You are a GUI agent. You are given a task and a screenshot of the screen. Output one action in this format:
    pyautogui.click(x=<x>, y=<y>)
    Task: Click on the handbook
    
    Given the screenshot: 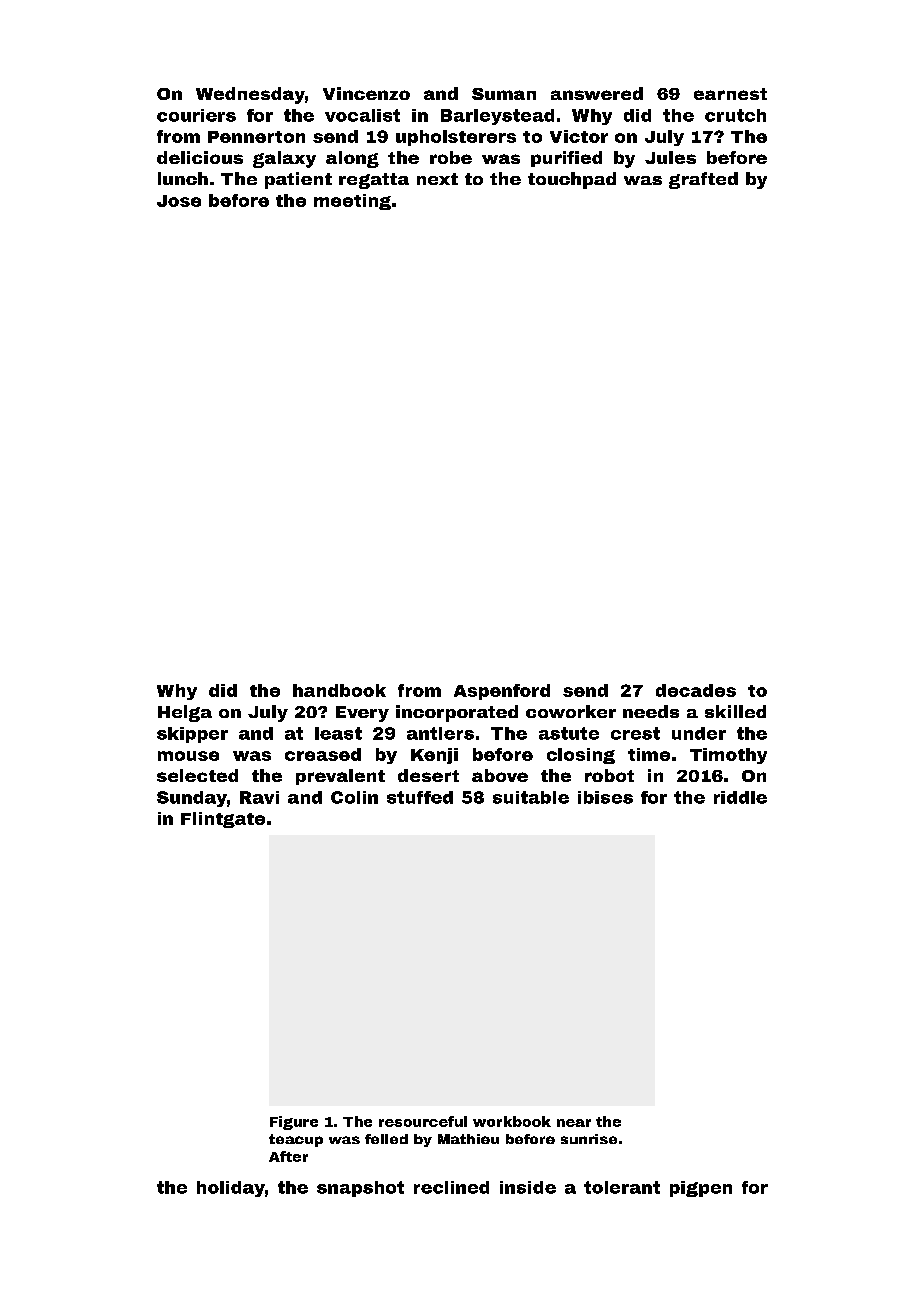 What is the action you would take?
    pyautogui.click(x=339, y=690)
